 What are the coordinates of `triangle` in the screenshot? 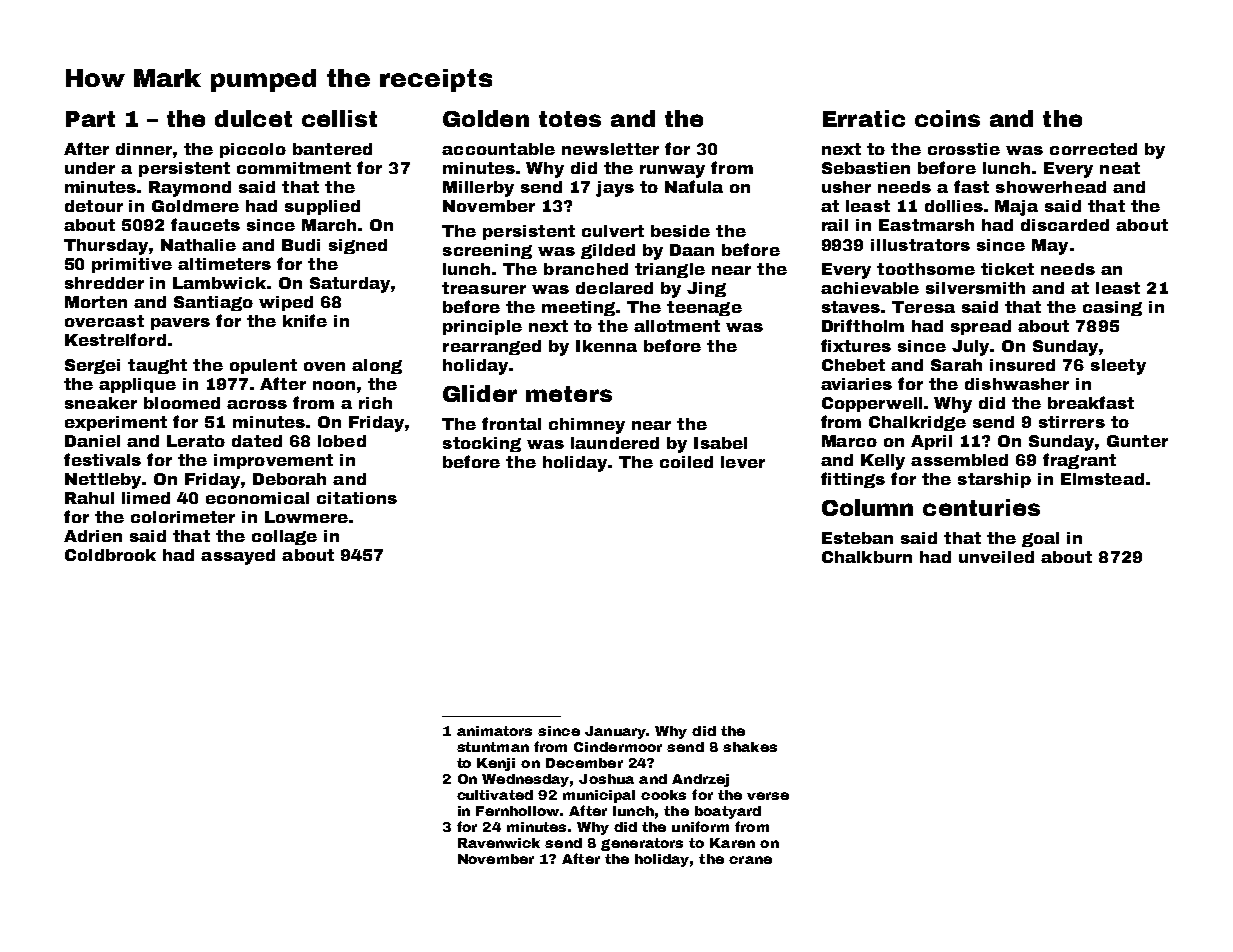 It's located at (670, 270).
